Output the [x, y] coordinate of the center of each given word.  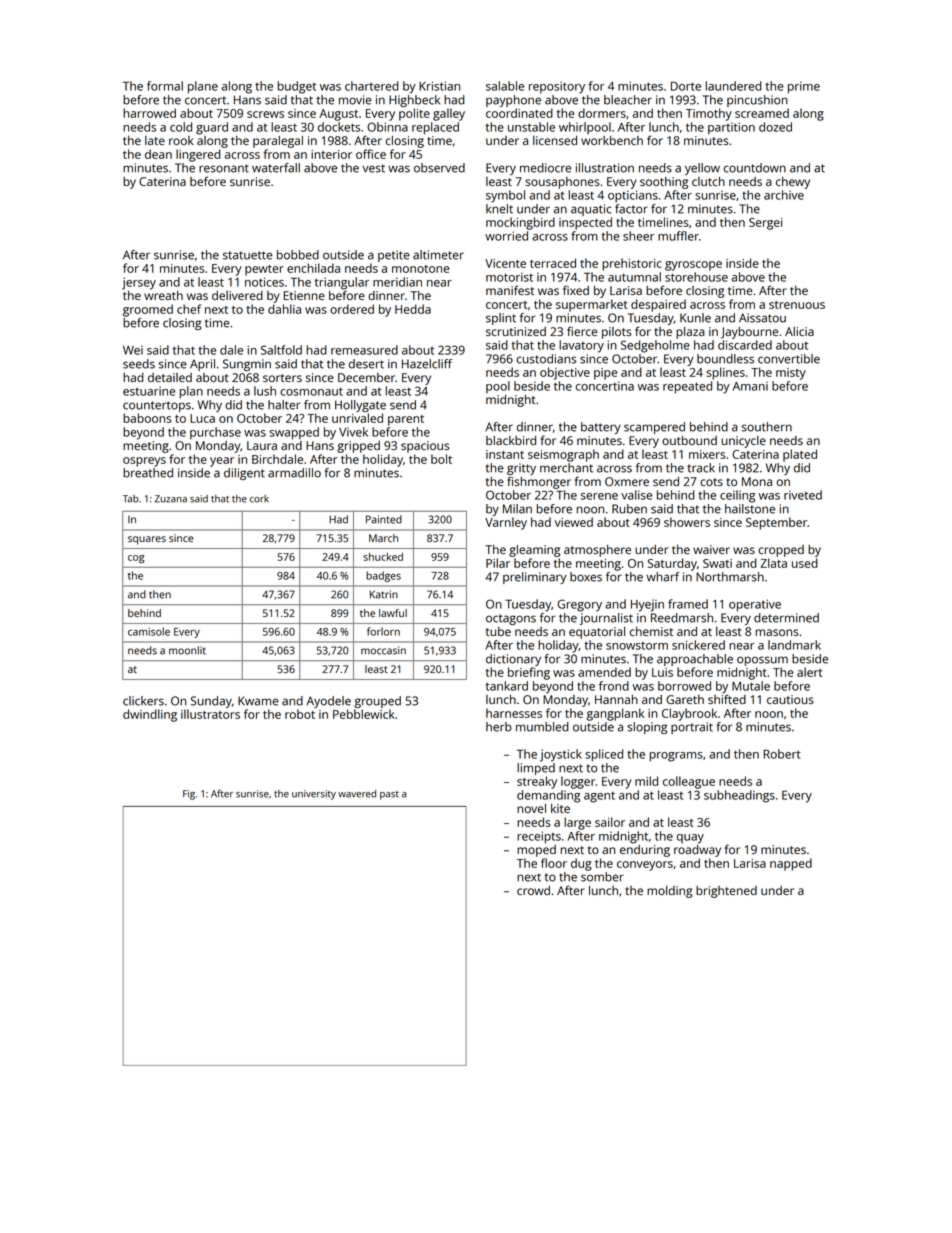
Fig [189, 795]
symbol [505, 196]
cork [259, 499]
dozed [775, 127]
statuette [248, 255]
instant [505, 454]
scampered [654, 428]
